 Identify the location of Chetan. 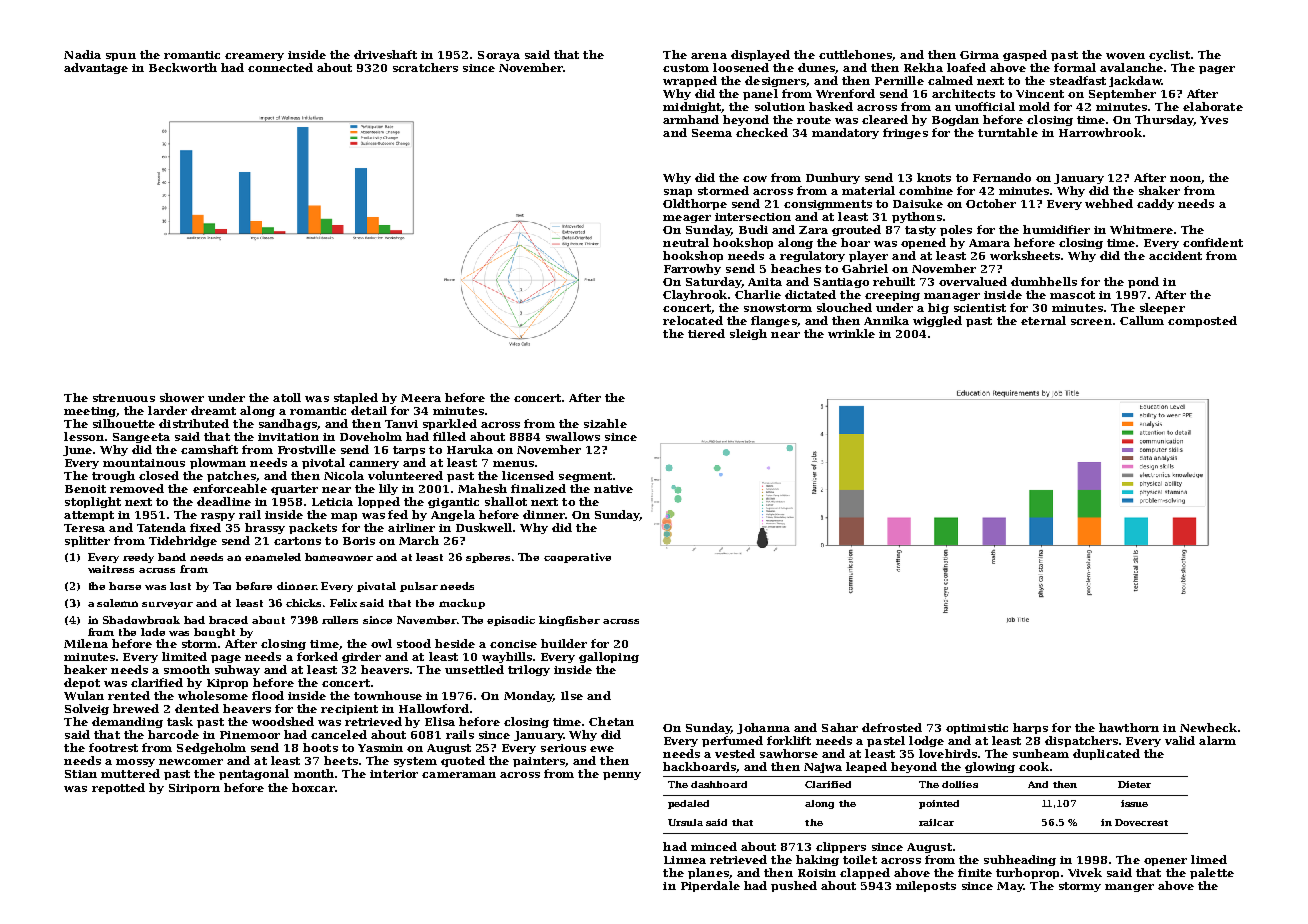
(611, 721).
